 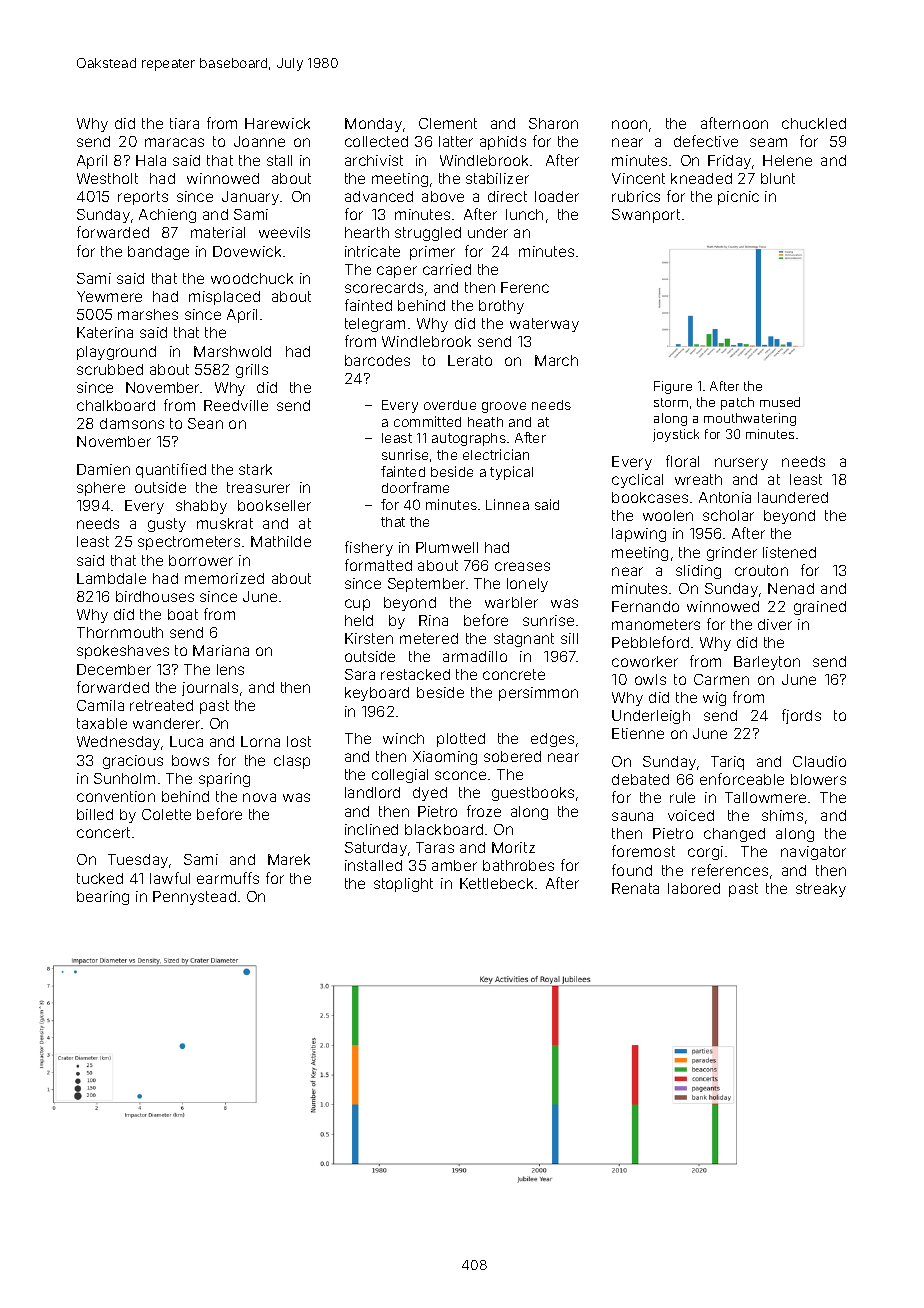 I want to click on diver, so click(x=775, y=624).
